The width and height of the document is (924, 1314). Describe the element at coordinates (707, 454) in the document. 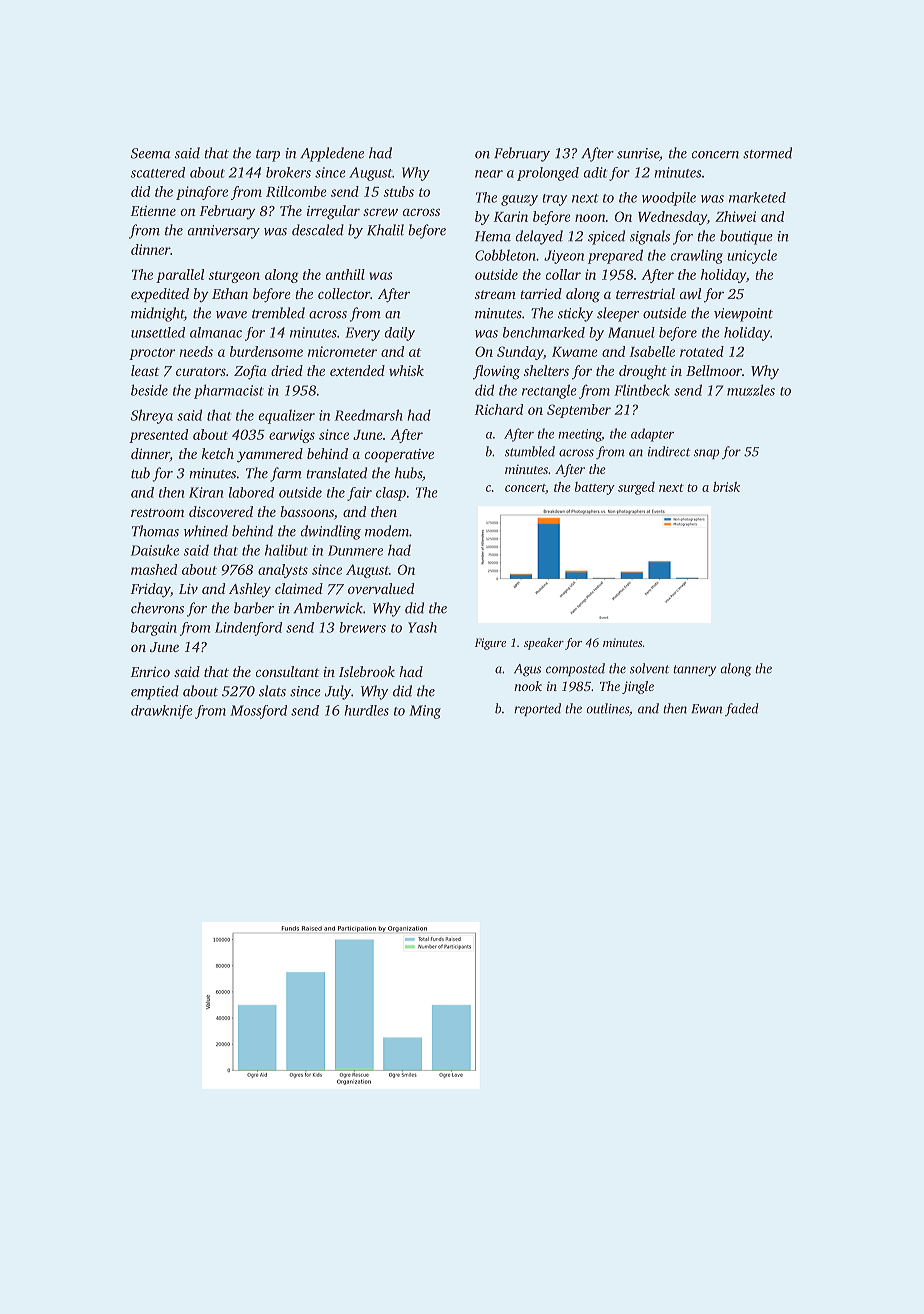

I see `snap` at that location.
